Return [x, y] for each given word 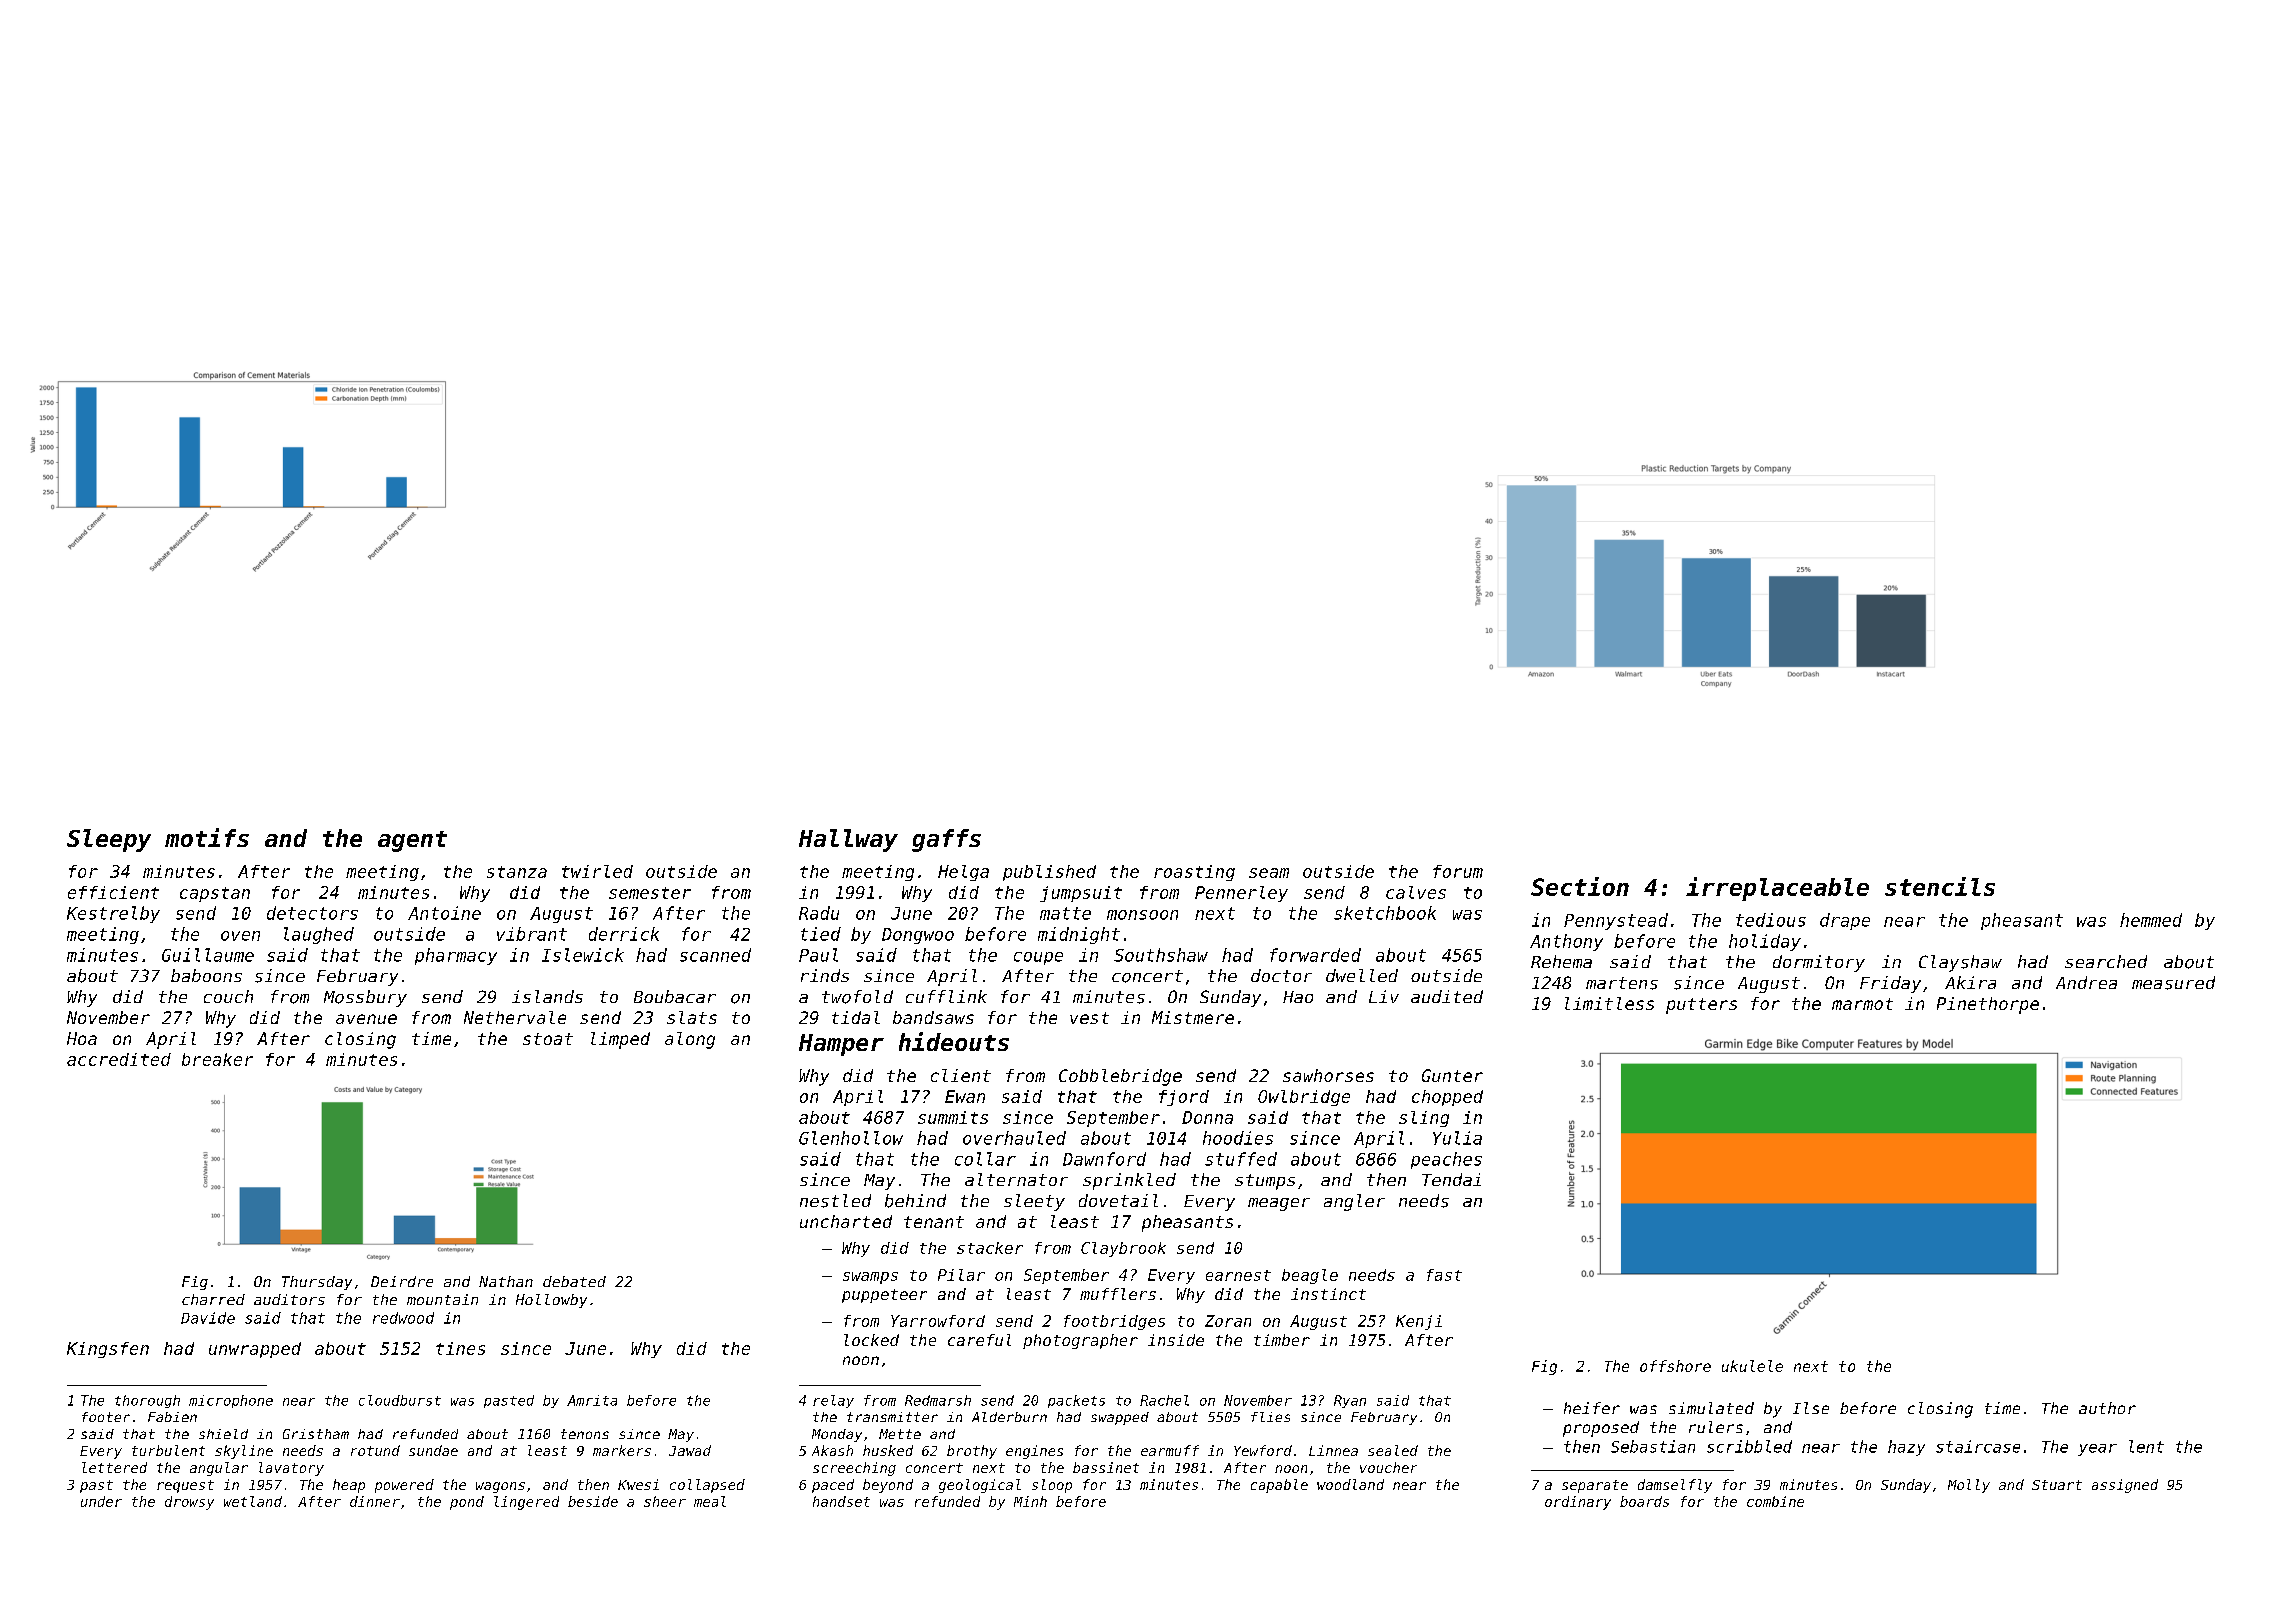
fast [1444, 1275]
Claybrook [1123, 1249]
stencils [1940, 886]
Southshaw [1161, 955]
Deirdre [402, 1281]
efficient [113, 892]
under [101, 1501]
